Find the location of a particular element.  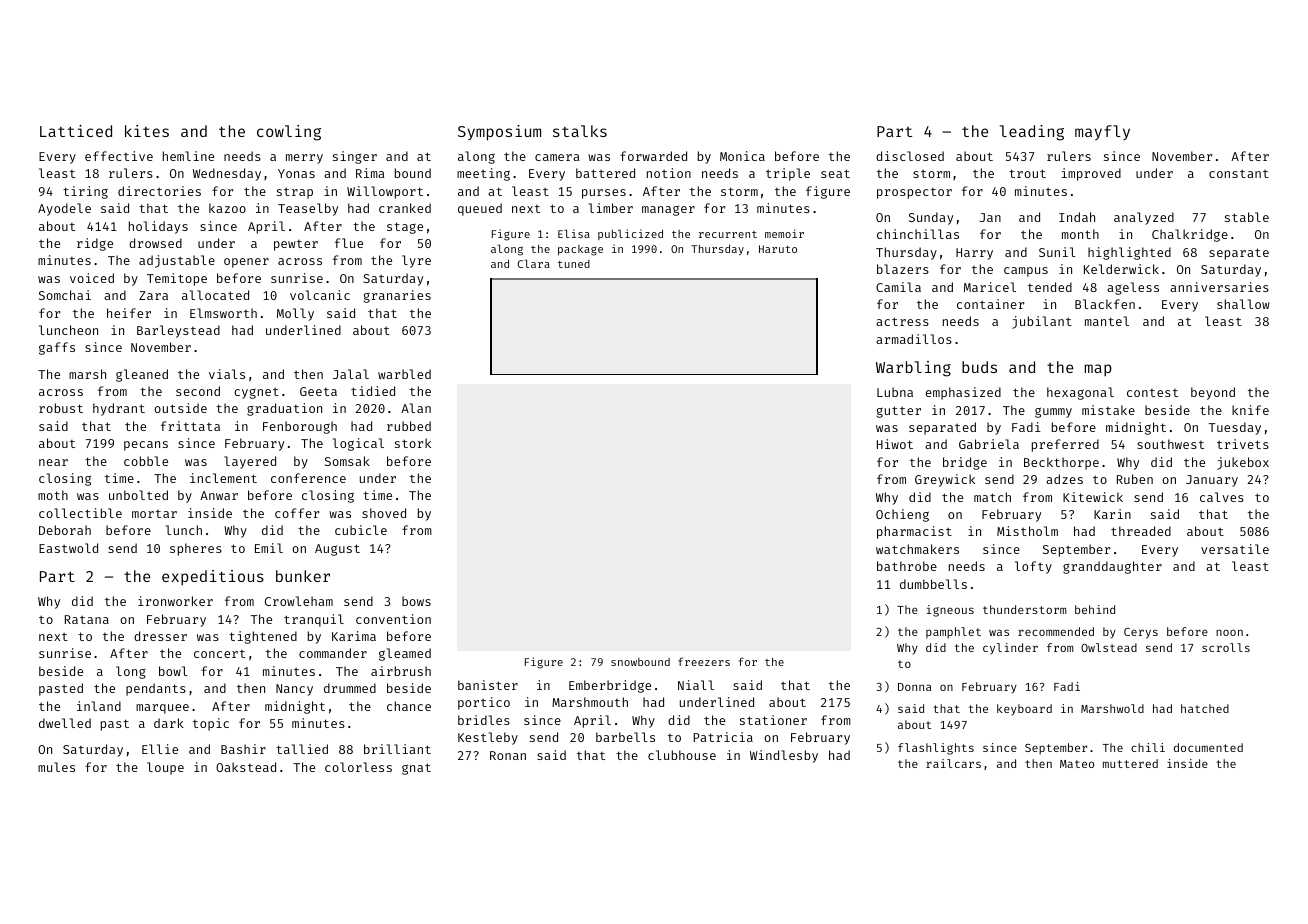

Kitewick is located at coordinates (1093, 497).
